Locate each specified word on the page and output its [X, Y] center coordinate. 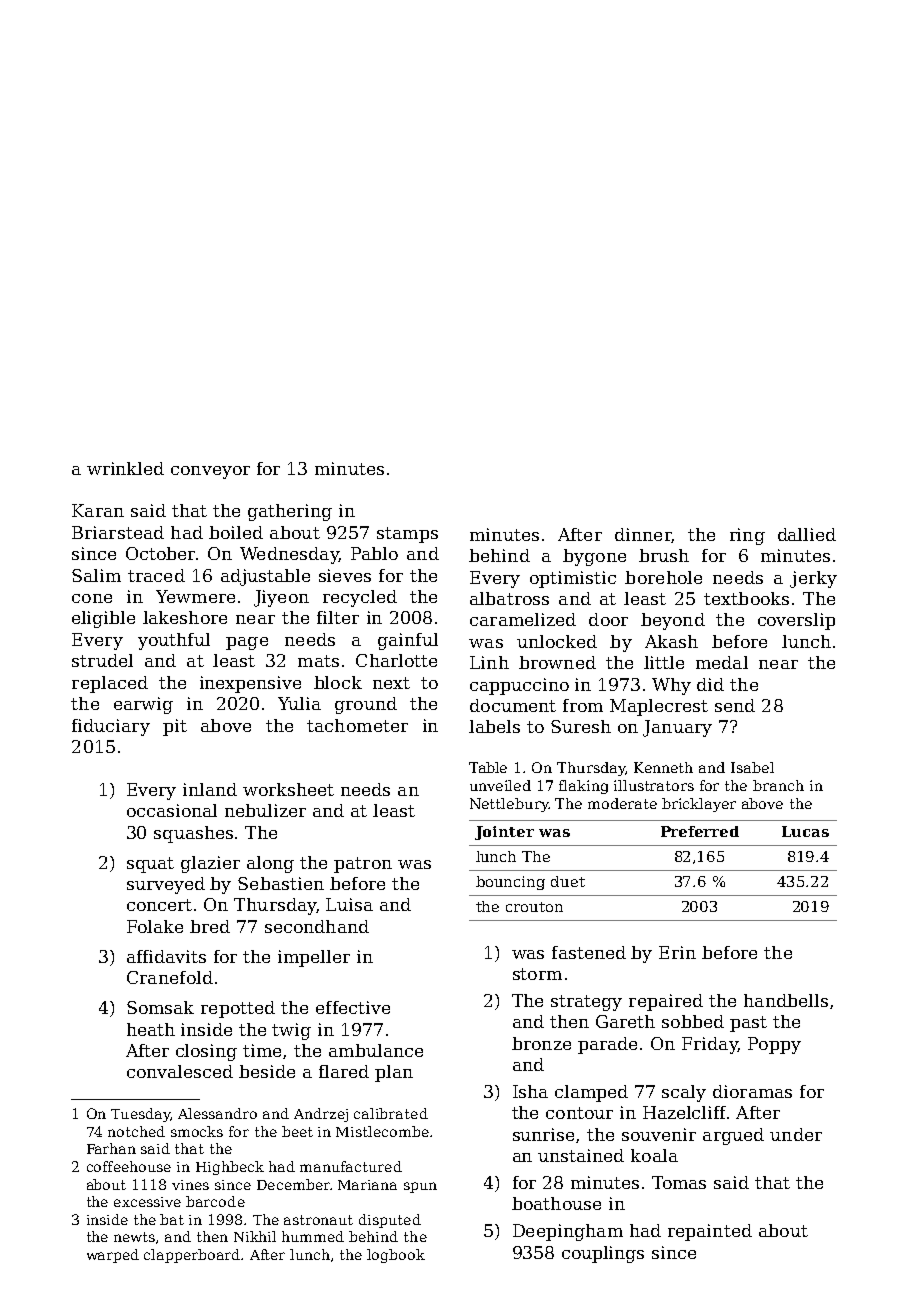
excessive [147, 1202]
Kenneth [663, 767]
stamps [407, 535]
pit [175, 727]
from [583, 705]
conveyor [210, 472]
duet [568, 881]
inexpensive [250, 684]
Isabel [752, 767]
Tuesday [140, 1115]
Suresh [581, 726]
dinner [643, 534]
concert [159, 905]
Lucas [805, 831]
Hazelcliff [684, 1112]
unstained [581, 1155]
